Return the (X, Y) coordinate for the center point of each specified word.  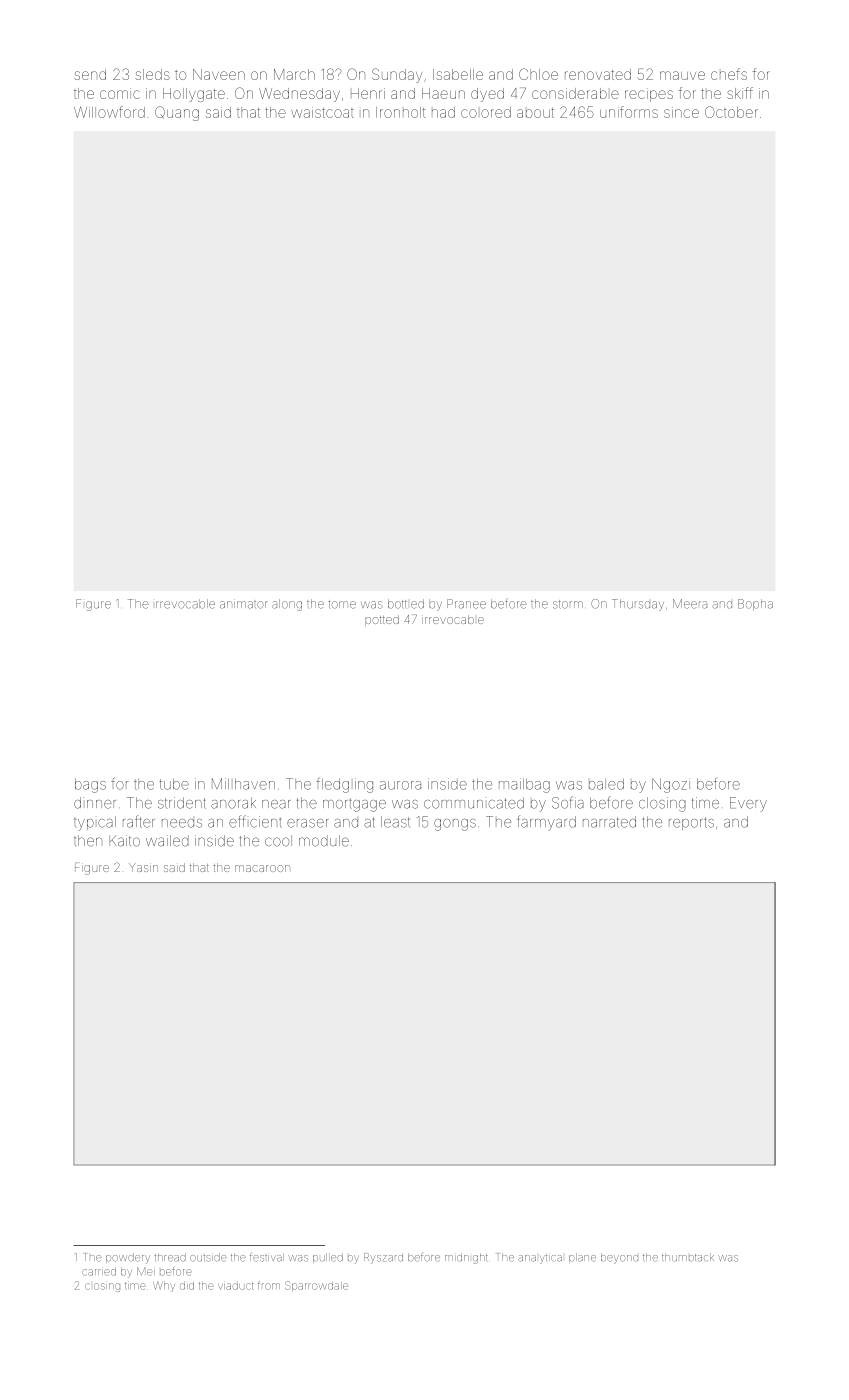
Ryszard (383, 1258)
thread (170, 1257)
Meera (690, 604)
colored (486, 112)
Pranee (466, 604)
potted (382, 620)
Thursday (638, 605)
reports (691, 823)
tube (174, 784)
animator (244, 604)
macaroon (262, 868)
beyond (619, 1258)
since (681, 112)
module (324, 841)
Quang (177, 113)
